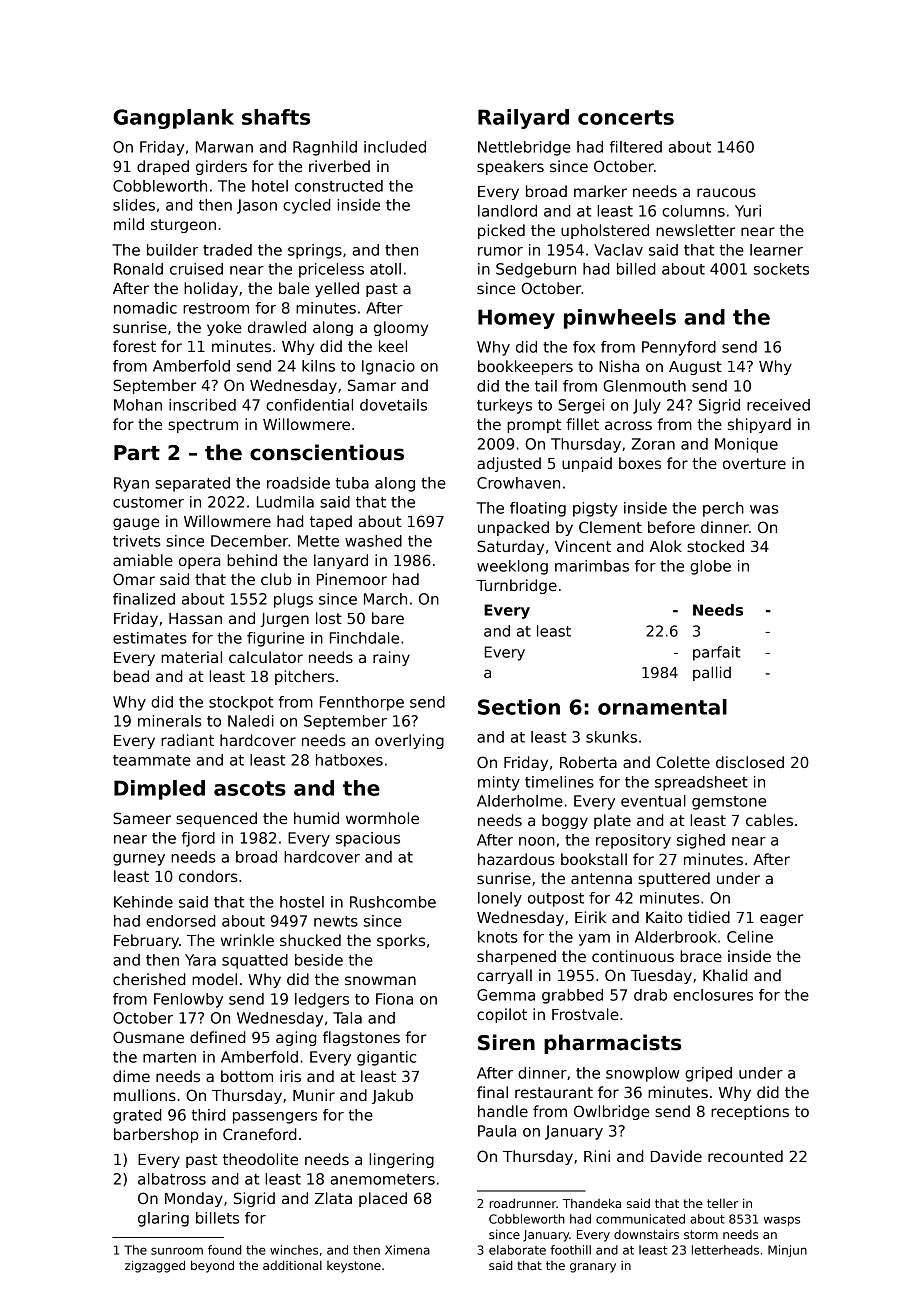  Describe the element at coordinates (626, 117) in the document. I see `concerts` at that location.
